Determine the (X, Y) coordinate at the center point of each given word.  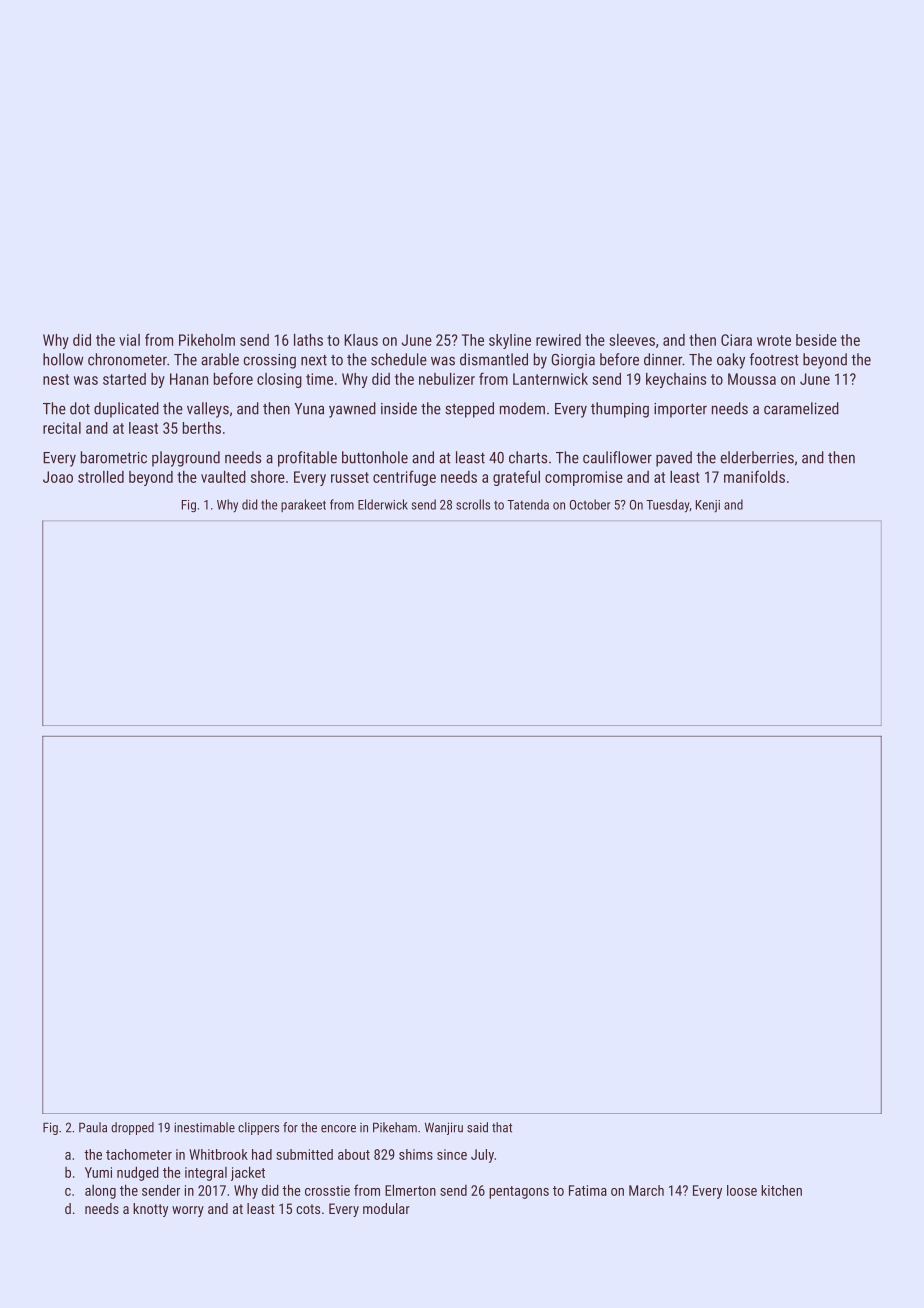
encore (338, 1129)
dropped (132, 1128)
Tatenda (528, 504)
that (502, 1127)
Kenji (708, 506)
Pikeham (395, 1127)
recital (62, 428)
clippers (258, 1128)
